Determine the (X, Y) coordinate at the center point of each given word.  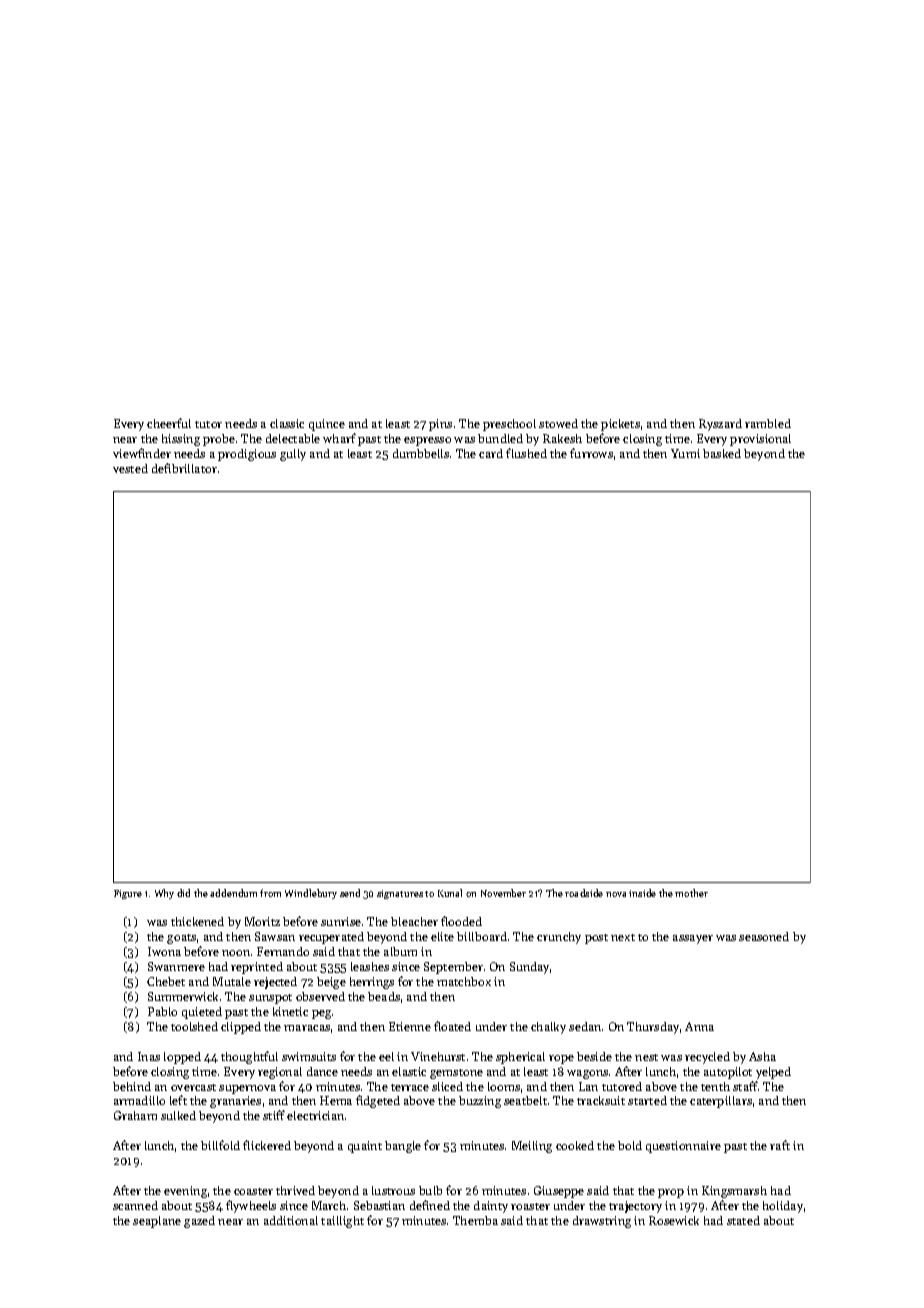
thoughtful (249, 1057)
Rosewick (674, 1220)
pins (440, 425)
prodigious (247, 455)
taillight (342, 1222)
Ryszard (720, 425)
